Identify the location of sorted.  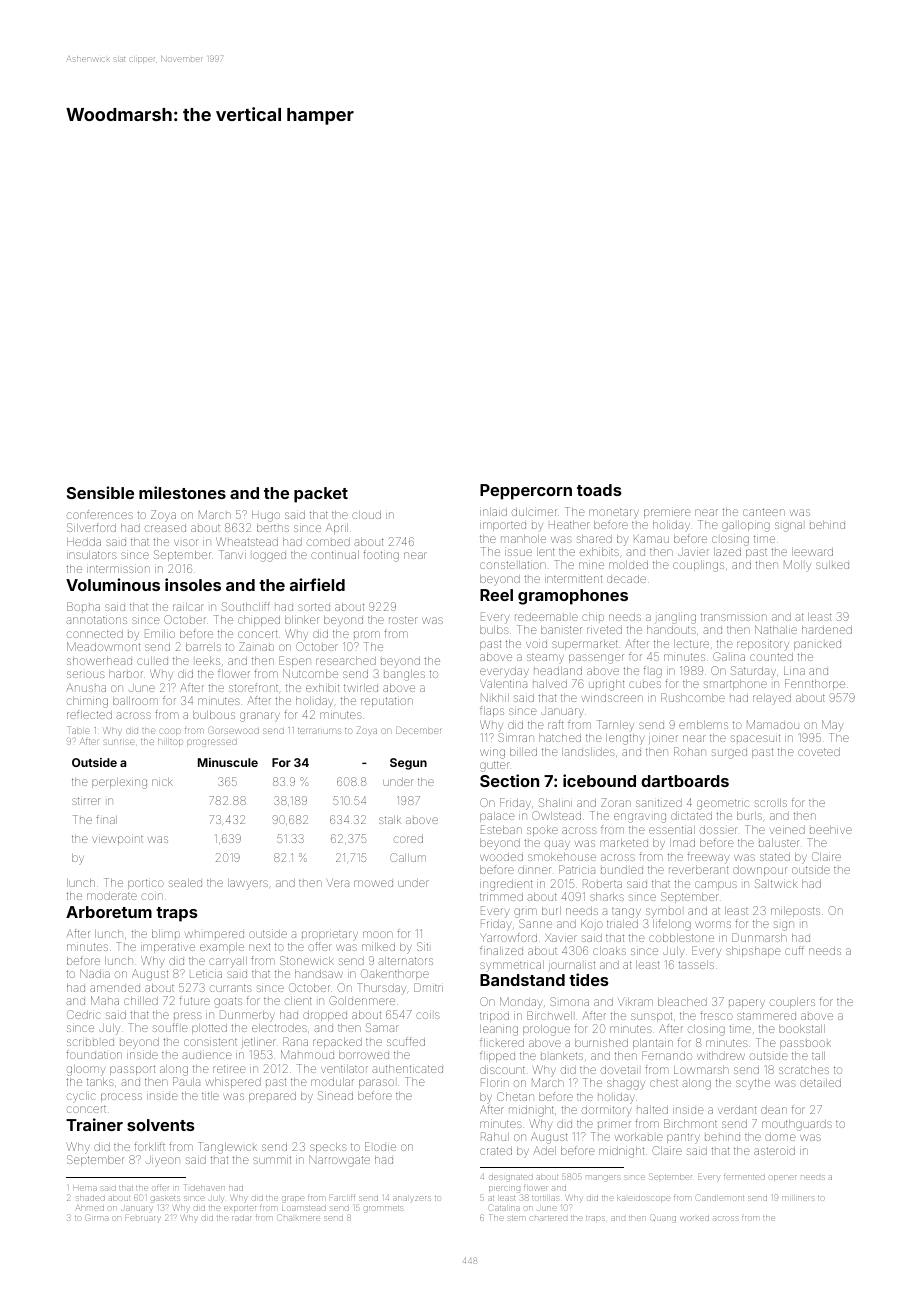
(314, 607).
